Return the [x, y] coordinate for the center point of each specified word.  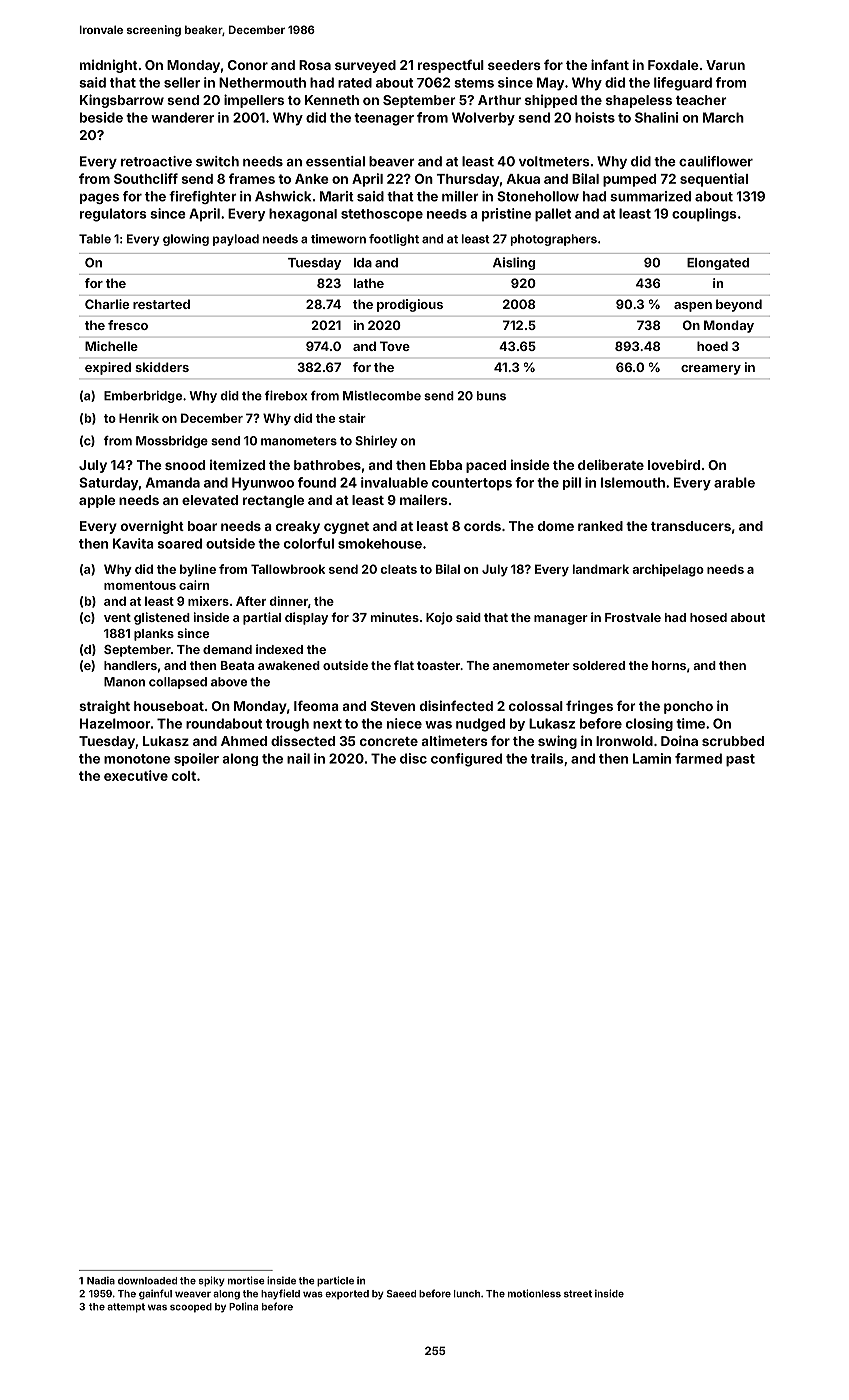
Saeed [401, 1294]
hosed [708, 617]
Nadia [101, 1280]
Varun [725, 65]
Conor [248, 65]
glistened [162, 618]
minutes [395, 617]
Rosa [315, 65]
